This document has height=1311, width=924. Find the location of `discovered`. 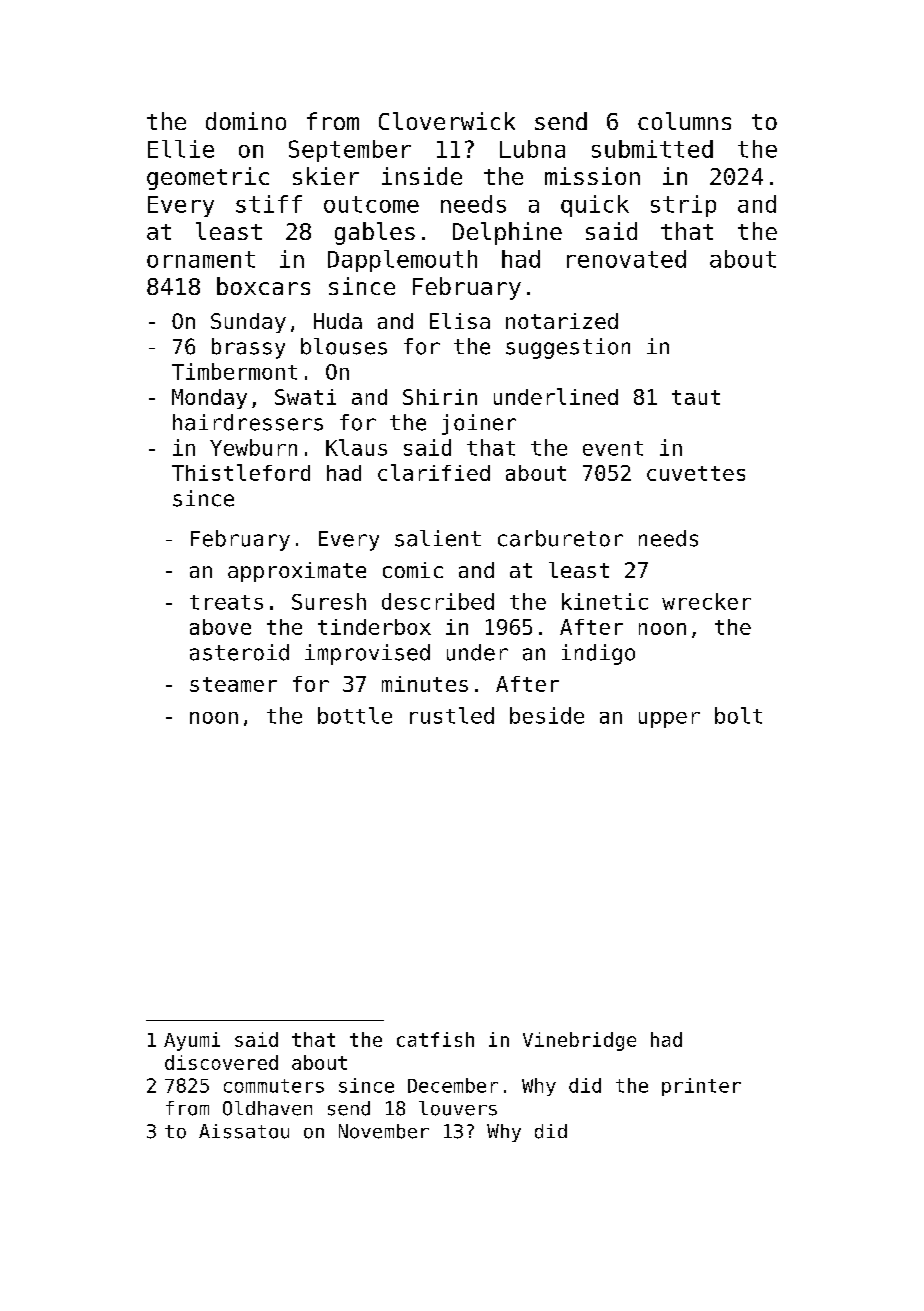

discovered is located at coordinates (221, 1062).
